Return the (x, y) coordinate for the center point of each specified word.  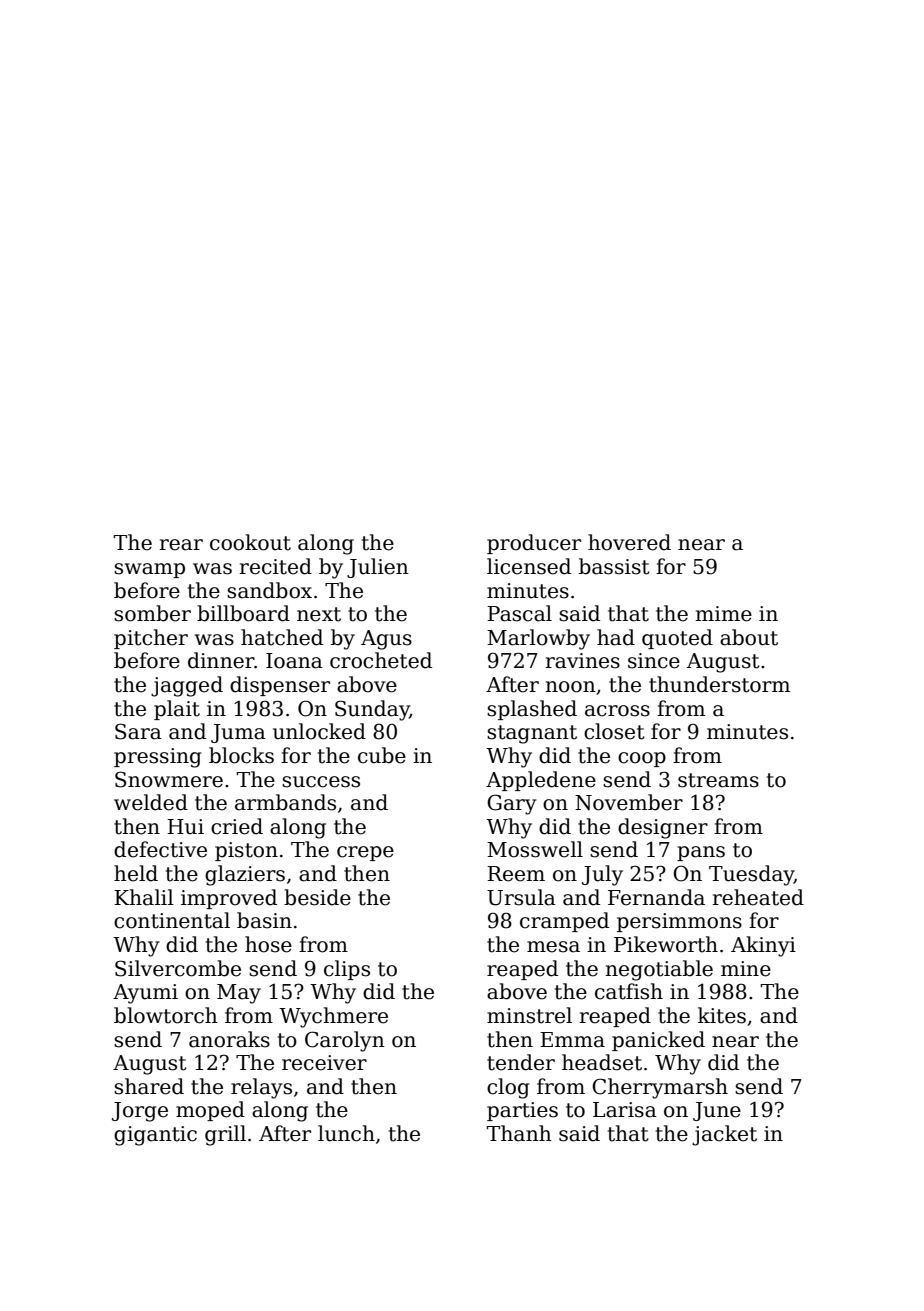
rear (181, 545)
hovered (629, 542)
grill (225, 1135)
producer (534, 544)
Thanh (519, 1133)
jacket (724, 1135)
